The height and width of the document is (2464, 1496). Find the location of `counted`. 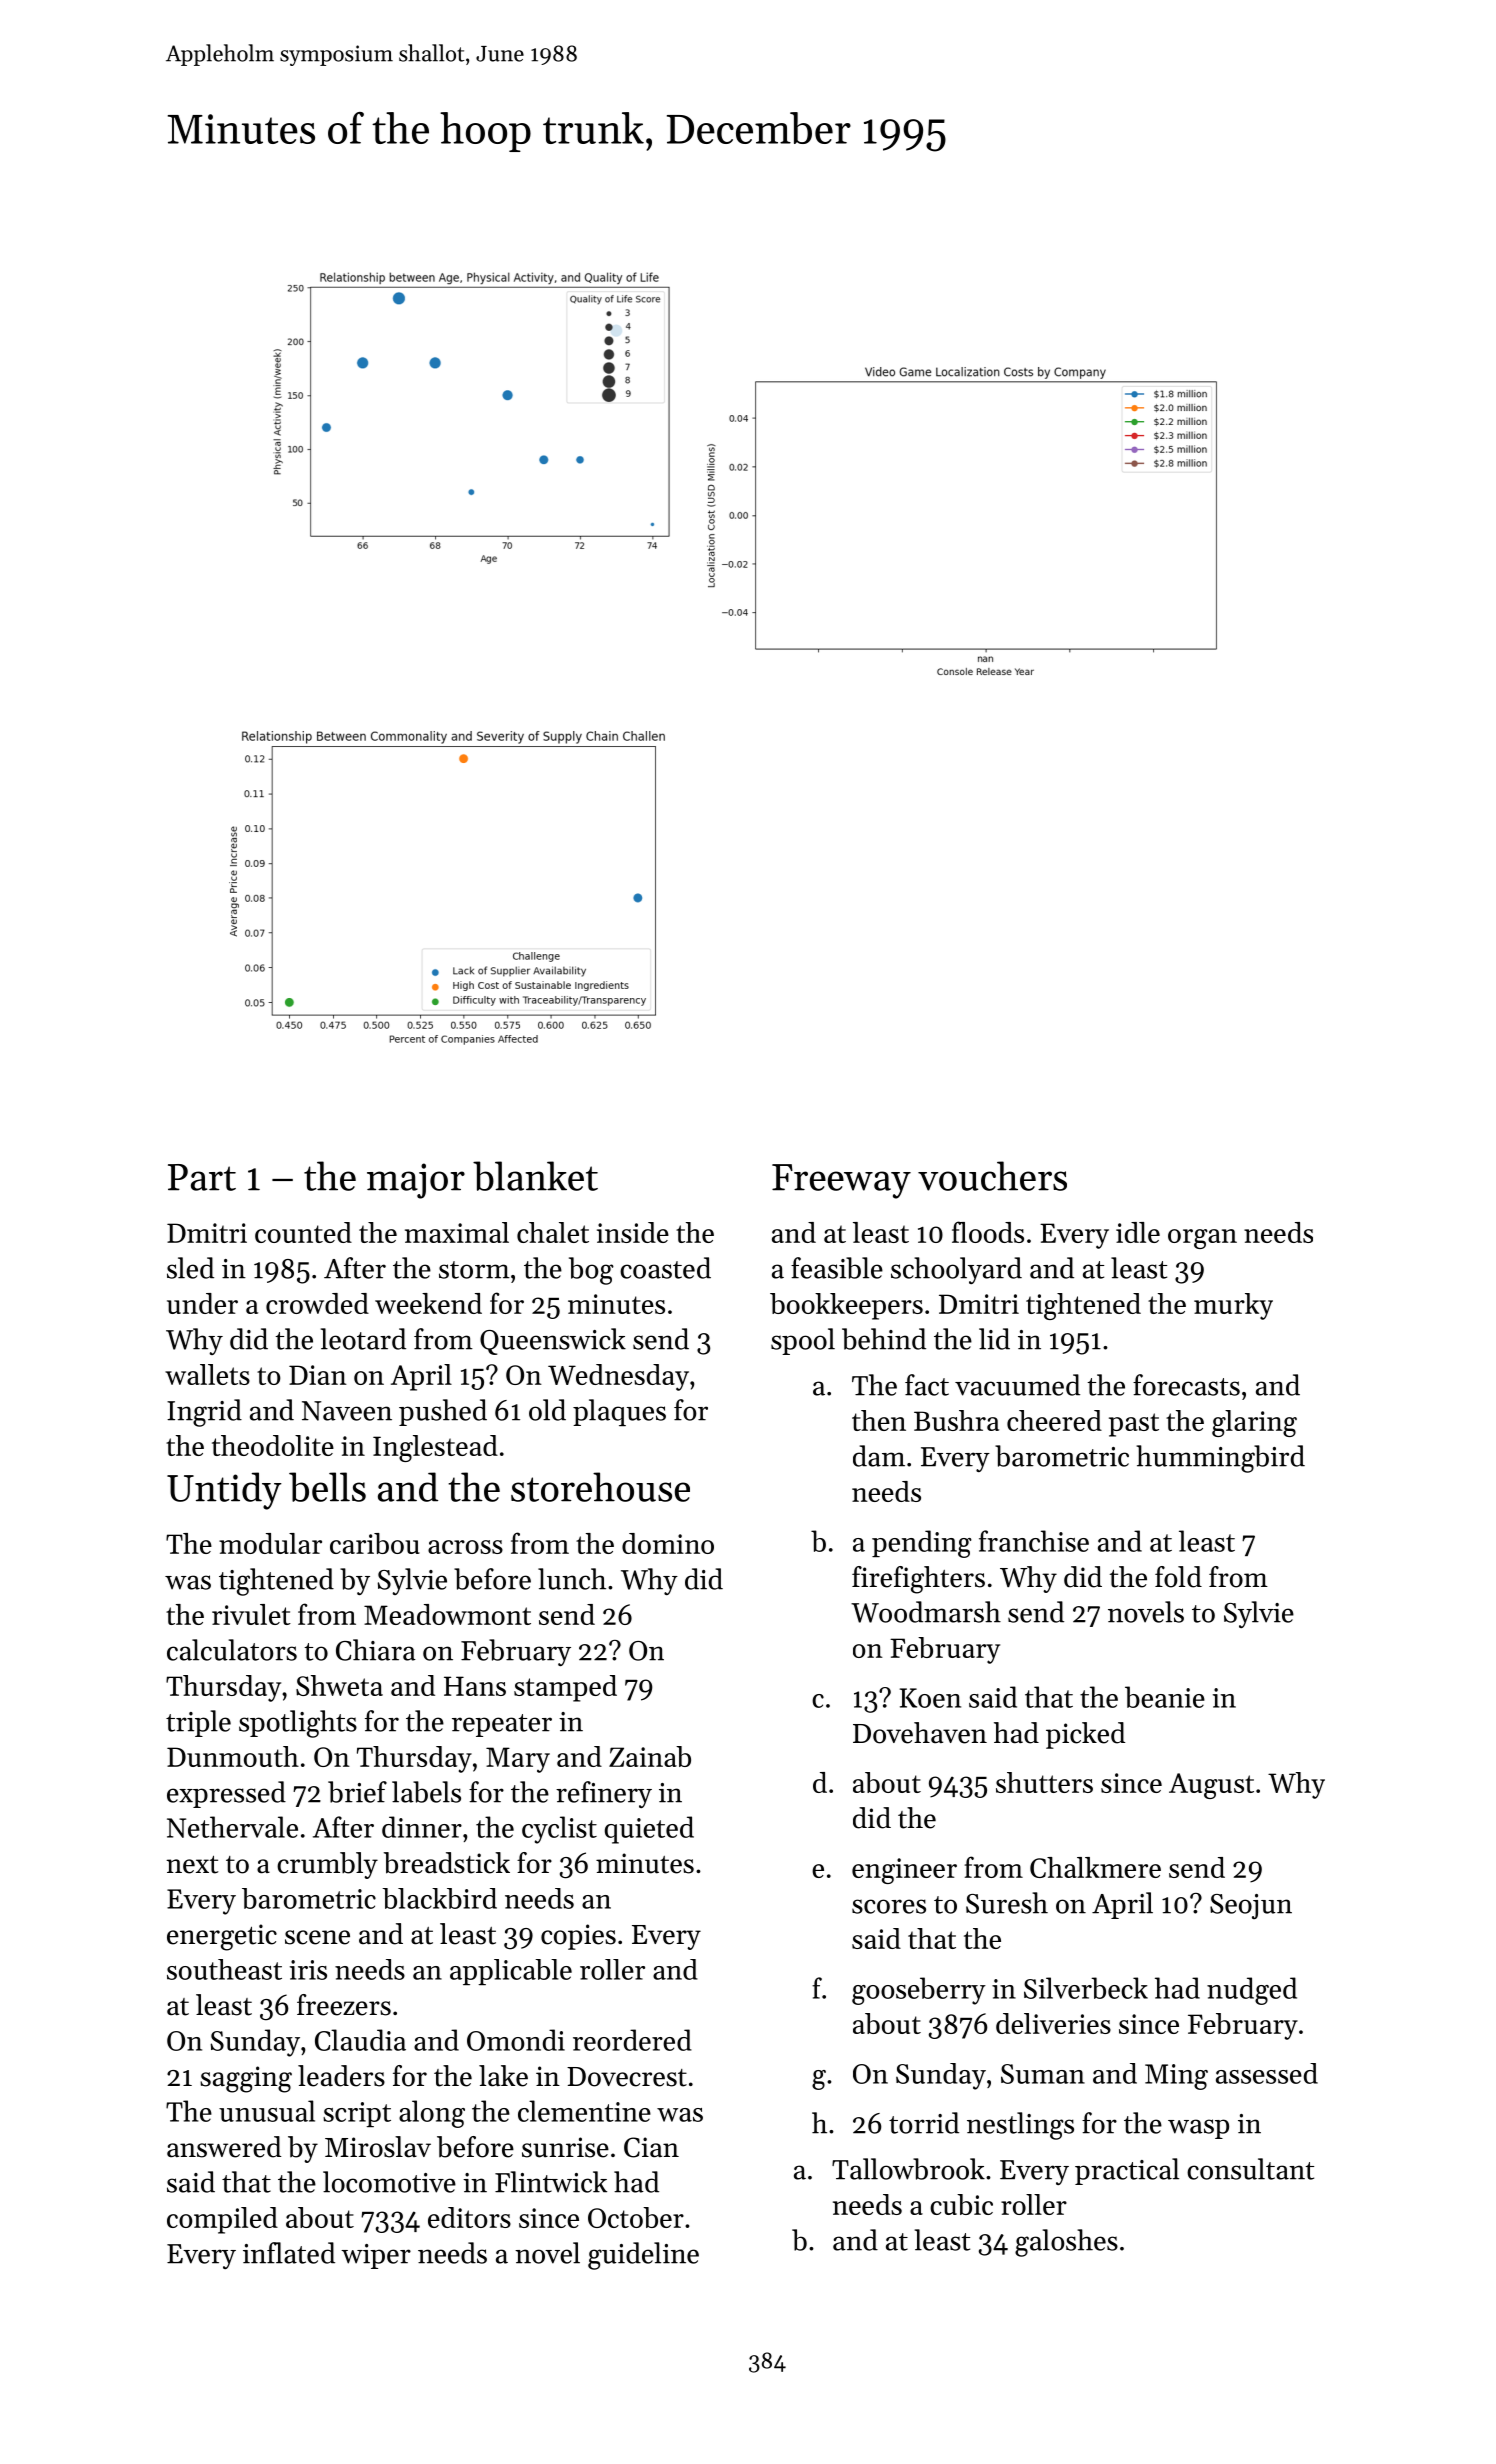

counted is located at coordinates (303, 1232).
